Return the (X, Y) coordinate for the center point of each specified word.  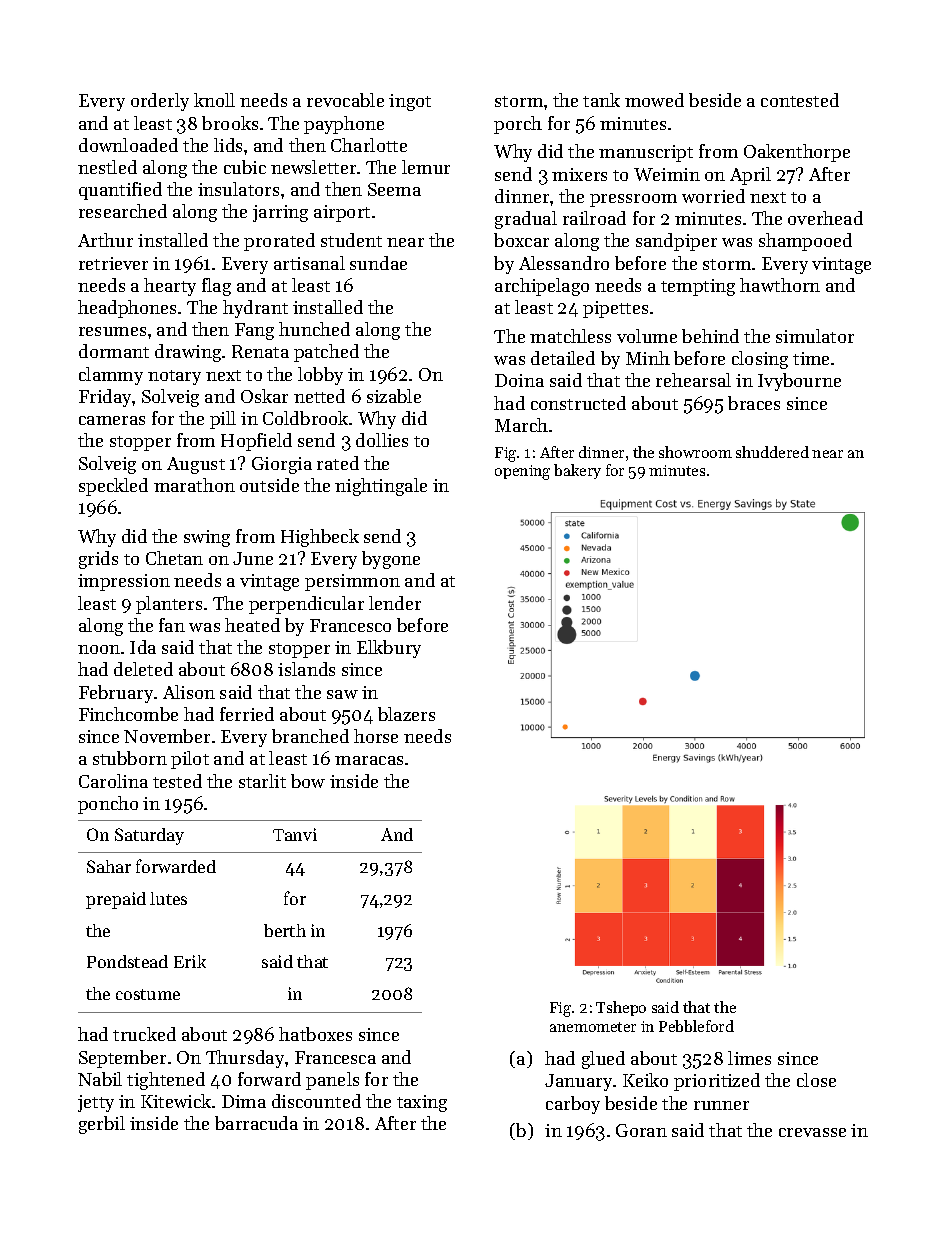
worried (713, 196)
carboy (573, 1105)
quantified (120, 191)
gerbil (102, 1125)
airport (342, 213)
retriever (113, 263)
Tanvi (295, 834)
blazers (406, 714)
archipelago (542, 287)
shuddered (772, 452)
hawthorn (780, 285)
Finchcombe (128, 714)
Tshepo (621, 1008)
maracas (369, 760)
